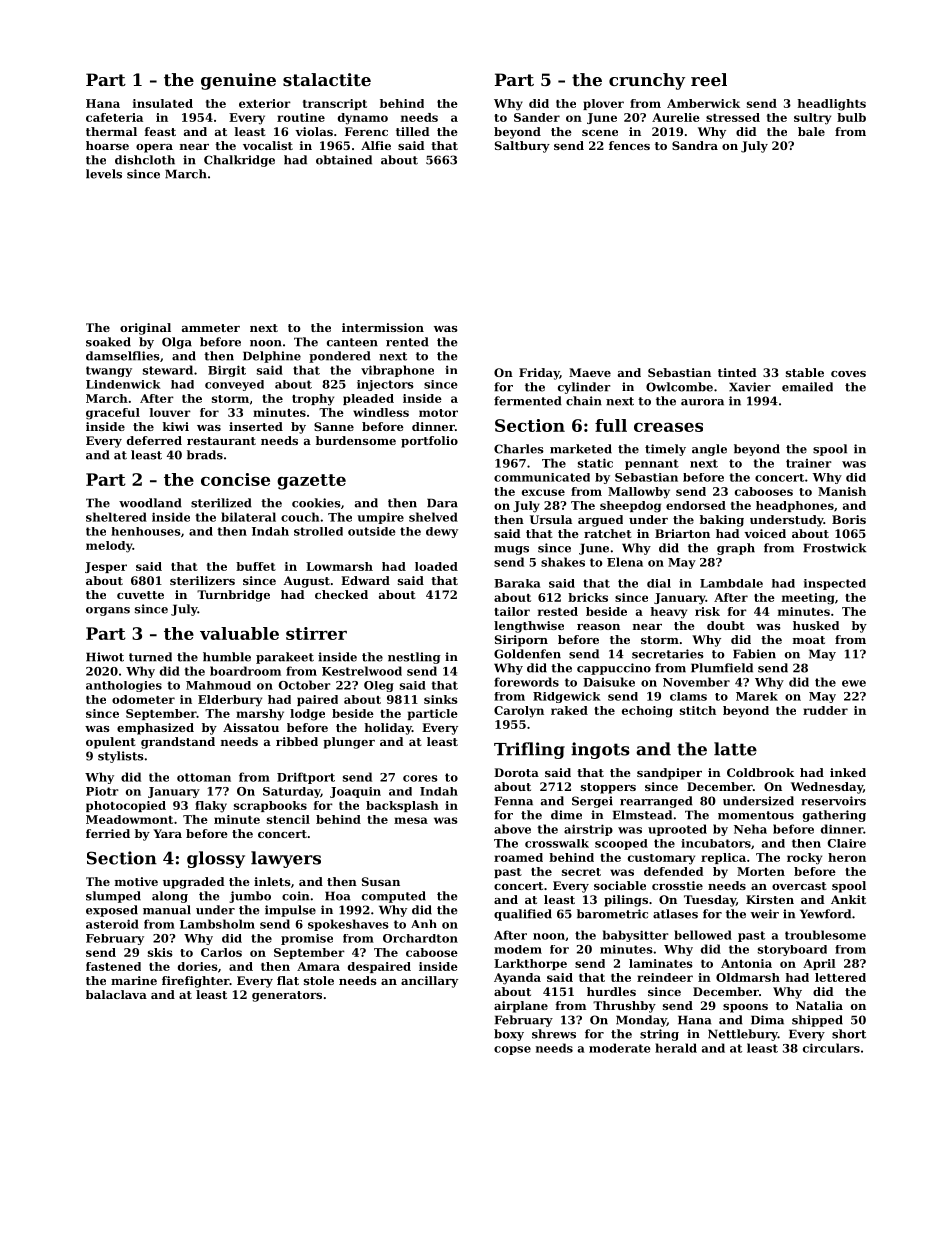  Describe the element at coordinates (543, 492) in the page. I see `excuse` at that location.
